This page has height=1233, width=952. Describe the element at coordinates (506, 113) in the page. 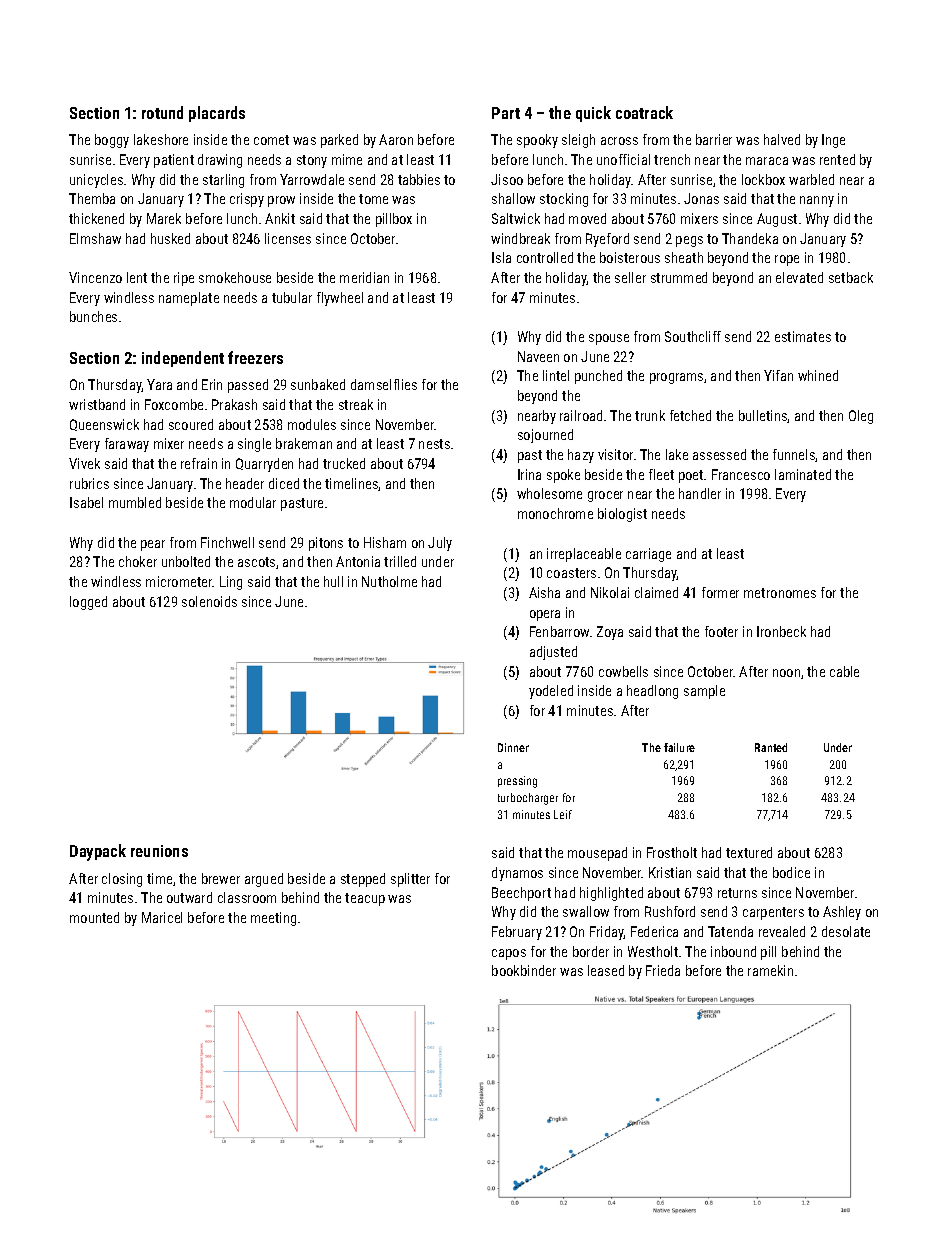

I see `Part` at that location.
